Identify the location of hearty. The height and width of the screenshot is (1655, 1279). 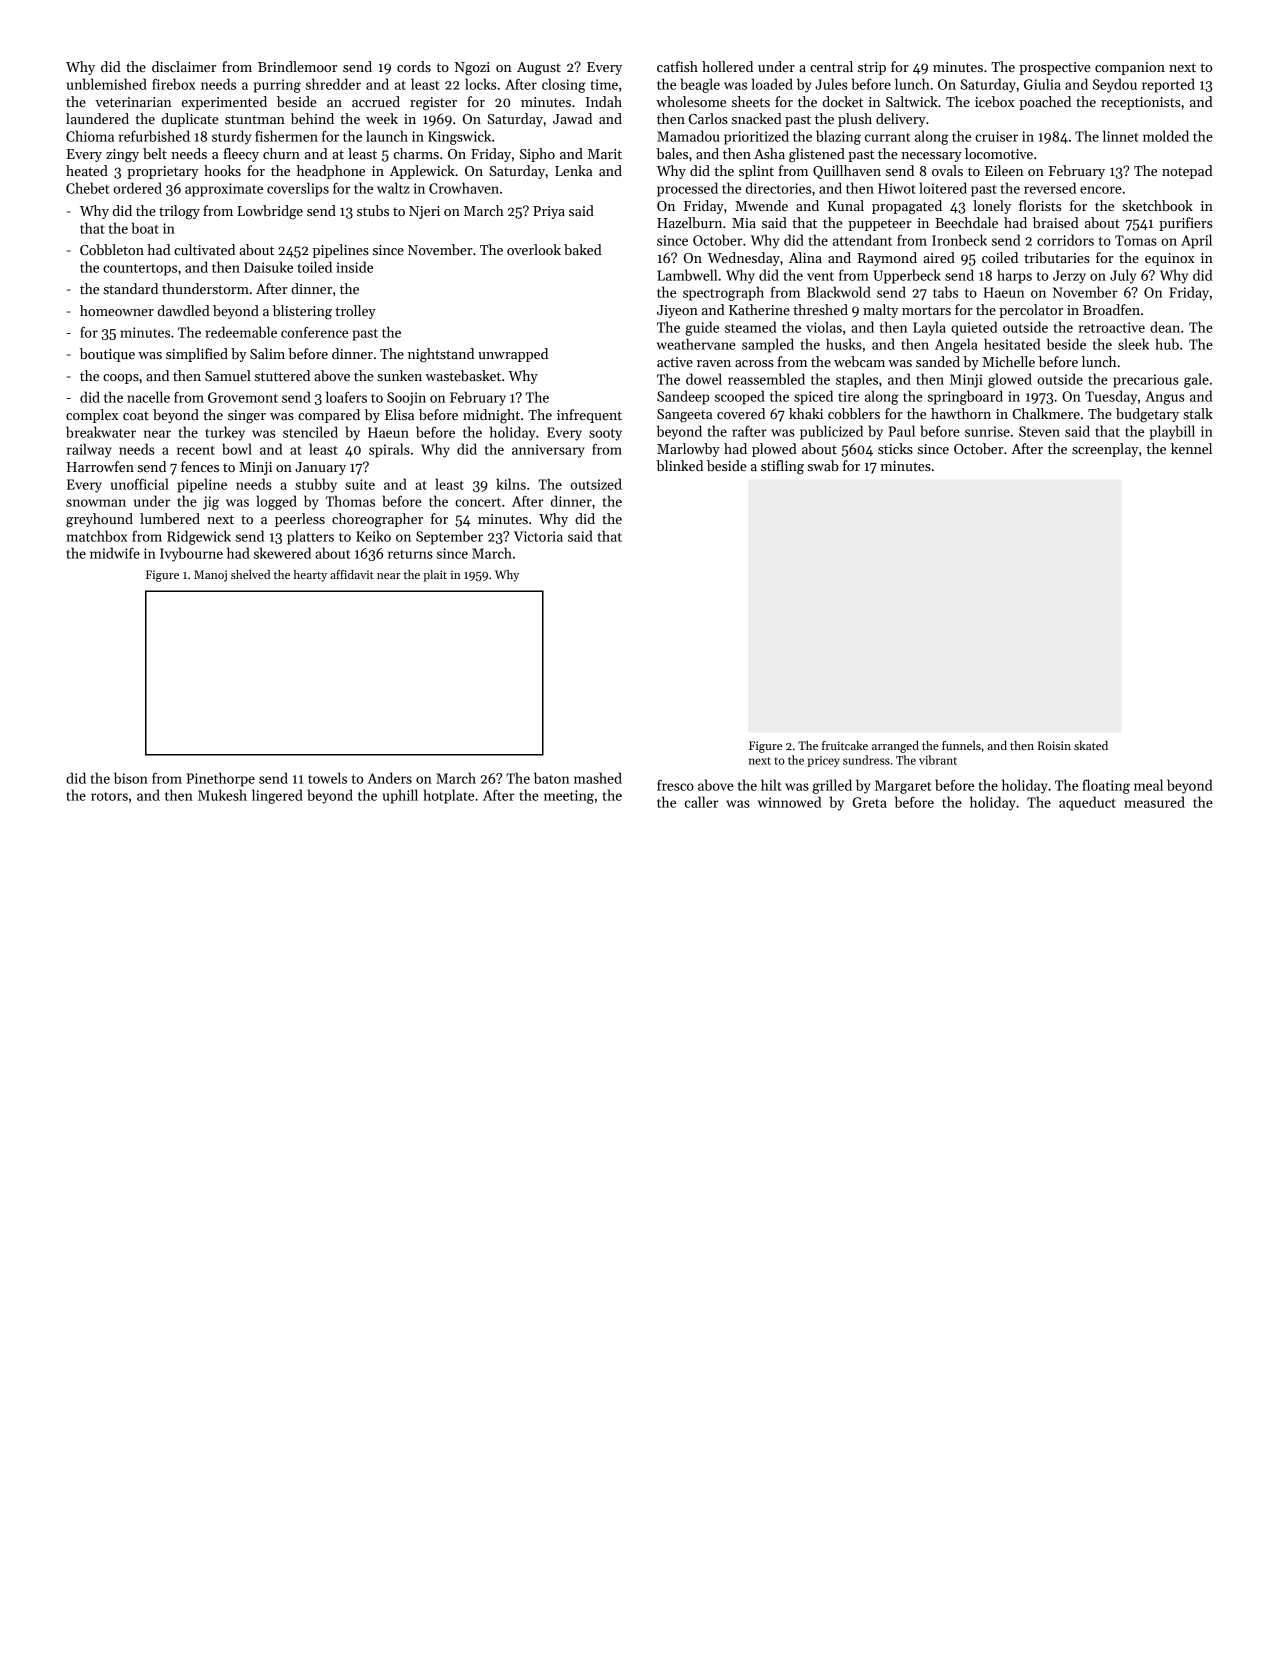
(310, 576).
